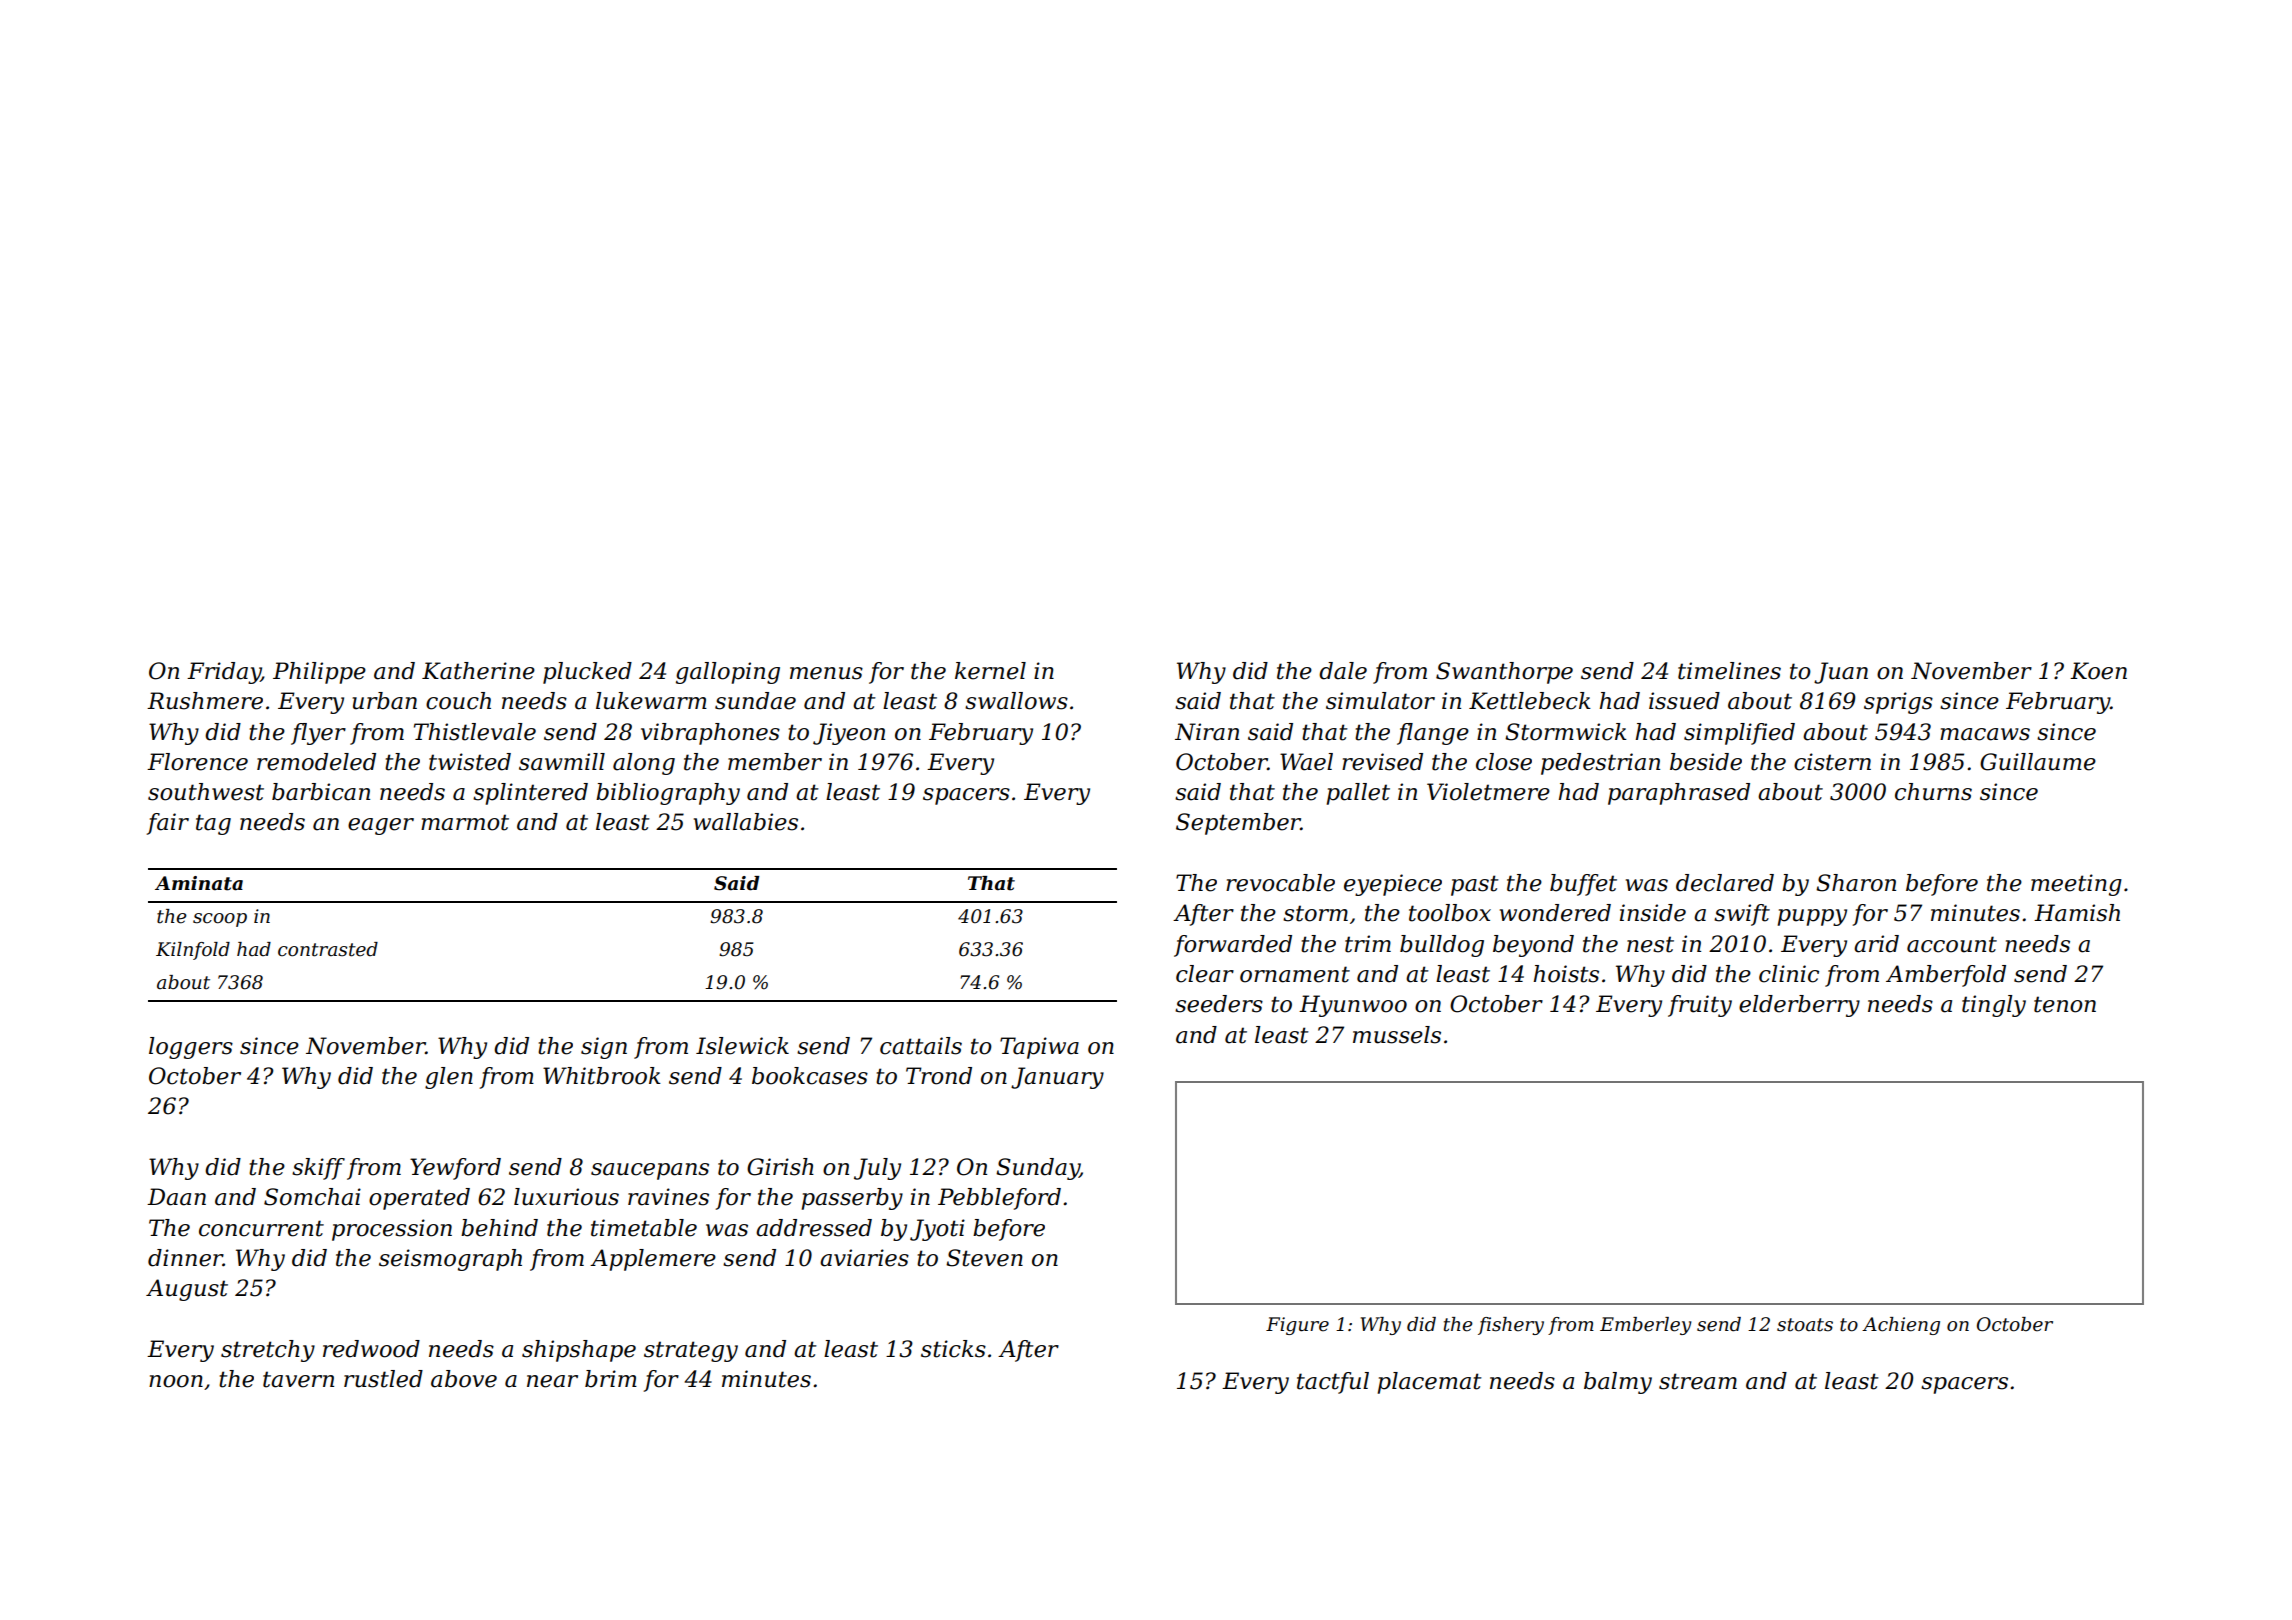 The width and height of the page is (2292, 1620). Describe the element at coordinates (1679, 794) in the page. I see `paraphrased` at that location.
